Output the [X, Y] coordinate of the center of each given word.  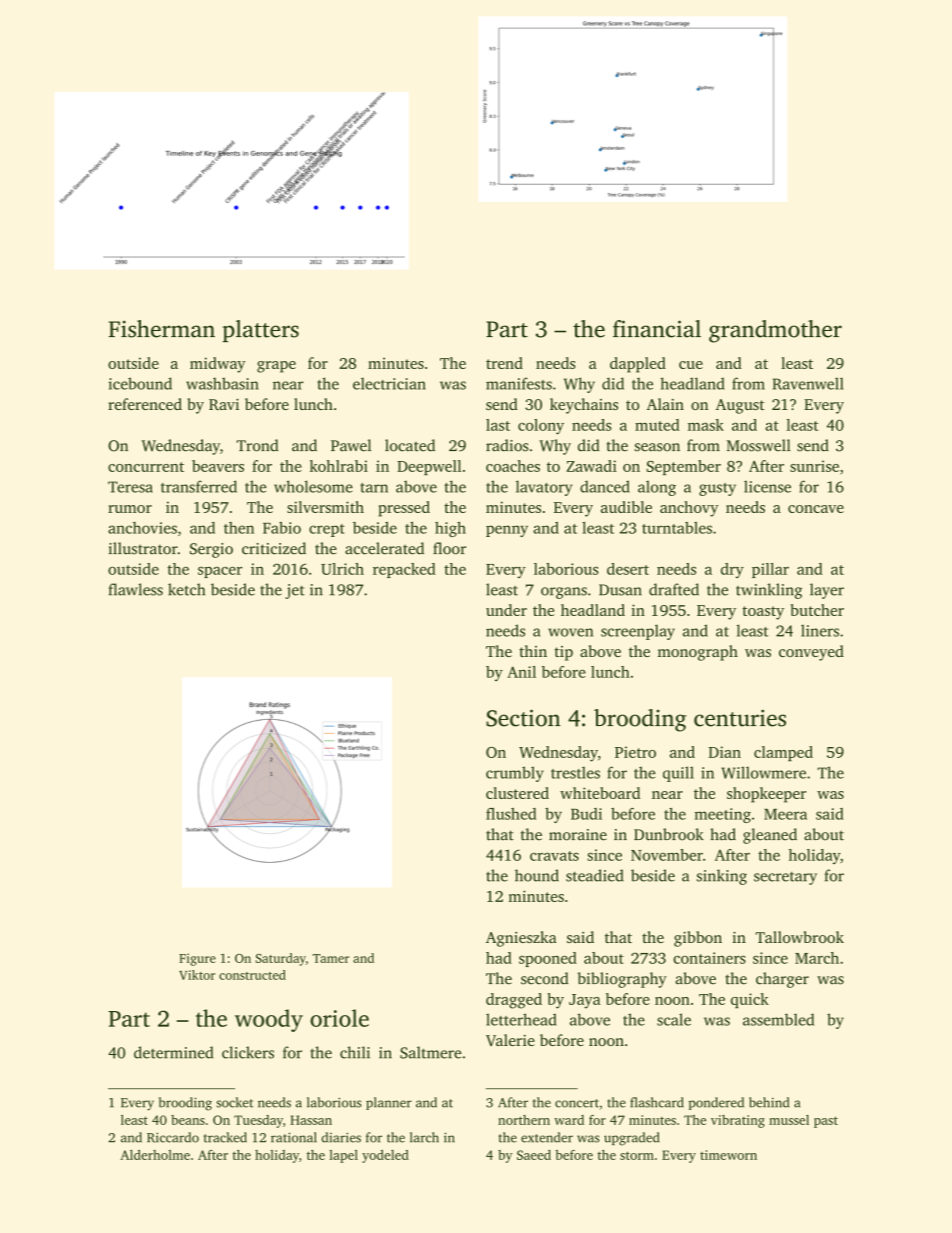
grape [276, 367]
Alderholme [155, 1155]
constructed [252, 975]
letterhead [521, 1019]
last [498, 425]
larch [424, 1137]
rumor [130, 509]
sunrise [814, 466]
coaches [513, 466]
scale [674, 1019]
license [767, 486]
